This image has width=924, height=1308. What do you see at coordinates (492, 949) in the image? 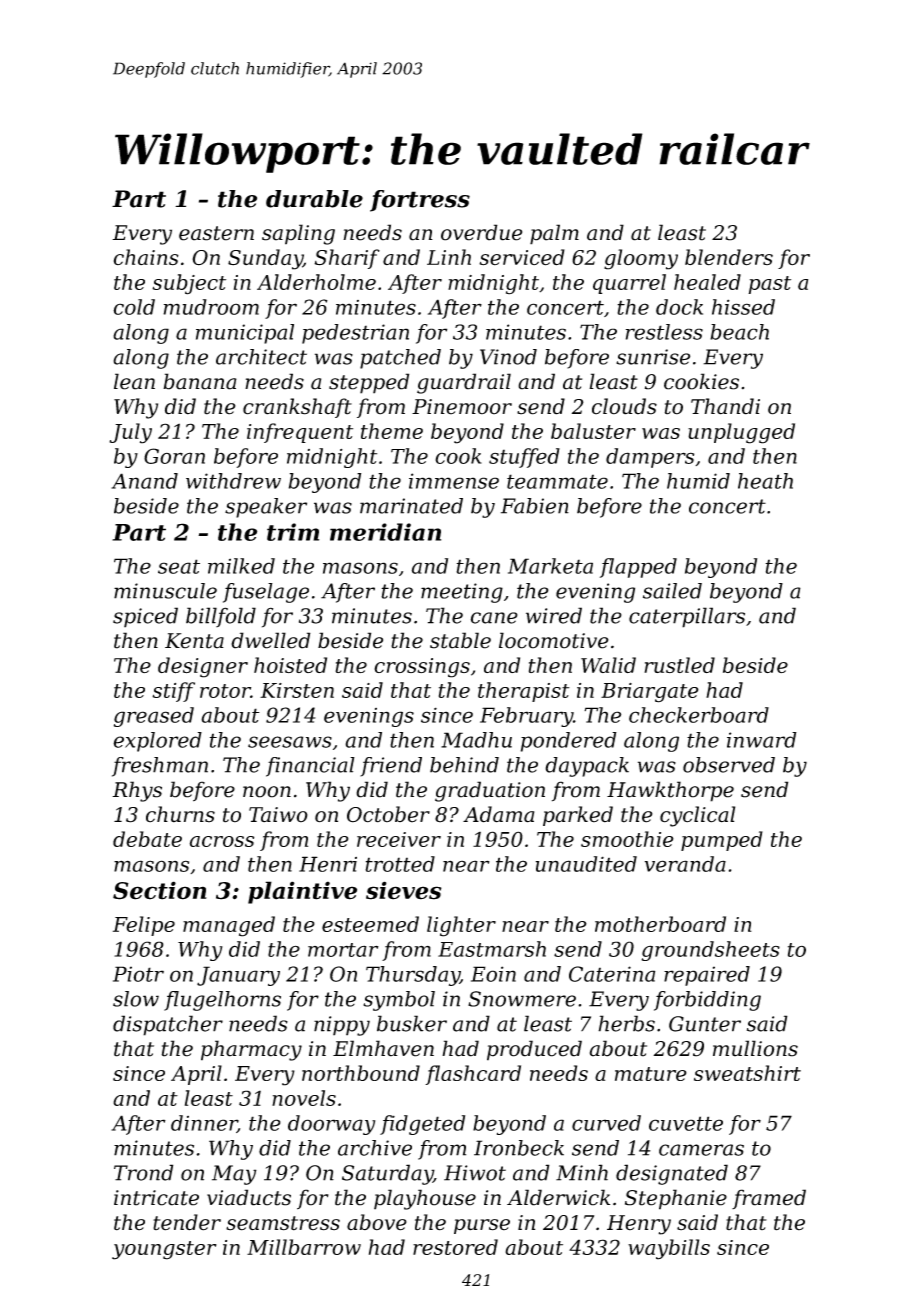
I see `Eastmarsh` at bounding box center [492, 949].
